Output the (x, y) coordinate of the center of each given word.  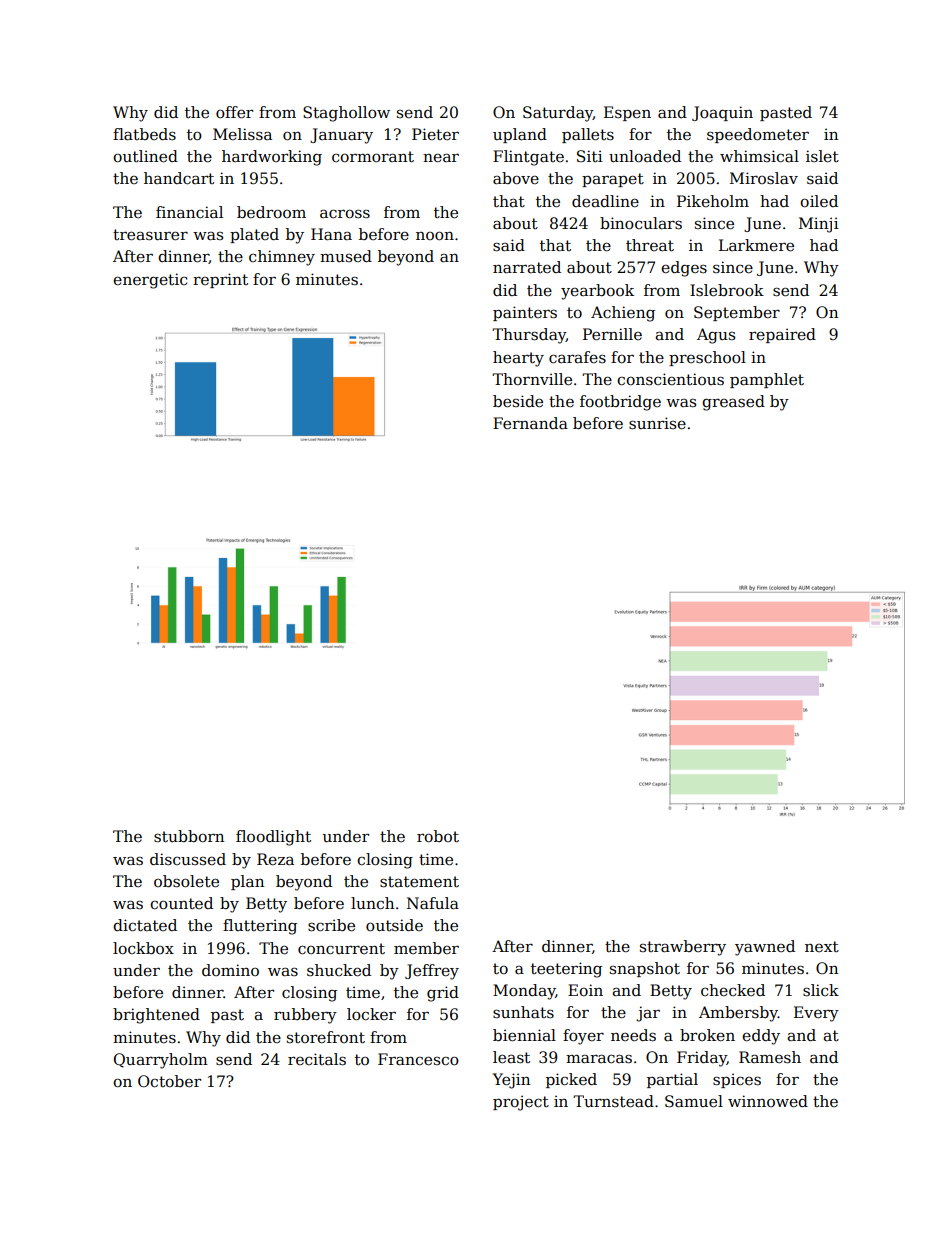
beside (518, 401)
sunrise (657, 423)
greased (733, 403)
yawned (765, 948)
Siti (590, 156)
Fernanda (530, 423)
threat (650, 245)
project (521, 1103)
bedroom (271, 212)
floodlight (273, 838)
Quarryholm (161, 1061)
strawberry (683, 948)
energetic (150, 281)
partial (672, 1080)
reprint (220, 280)
